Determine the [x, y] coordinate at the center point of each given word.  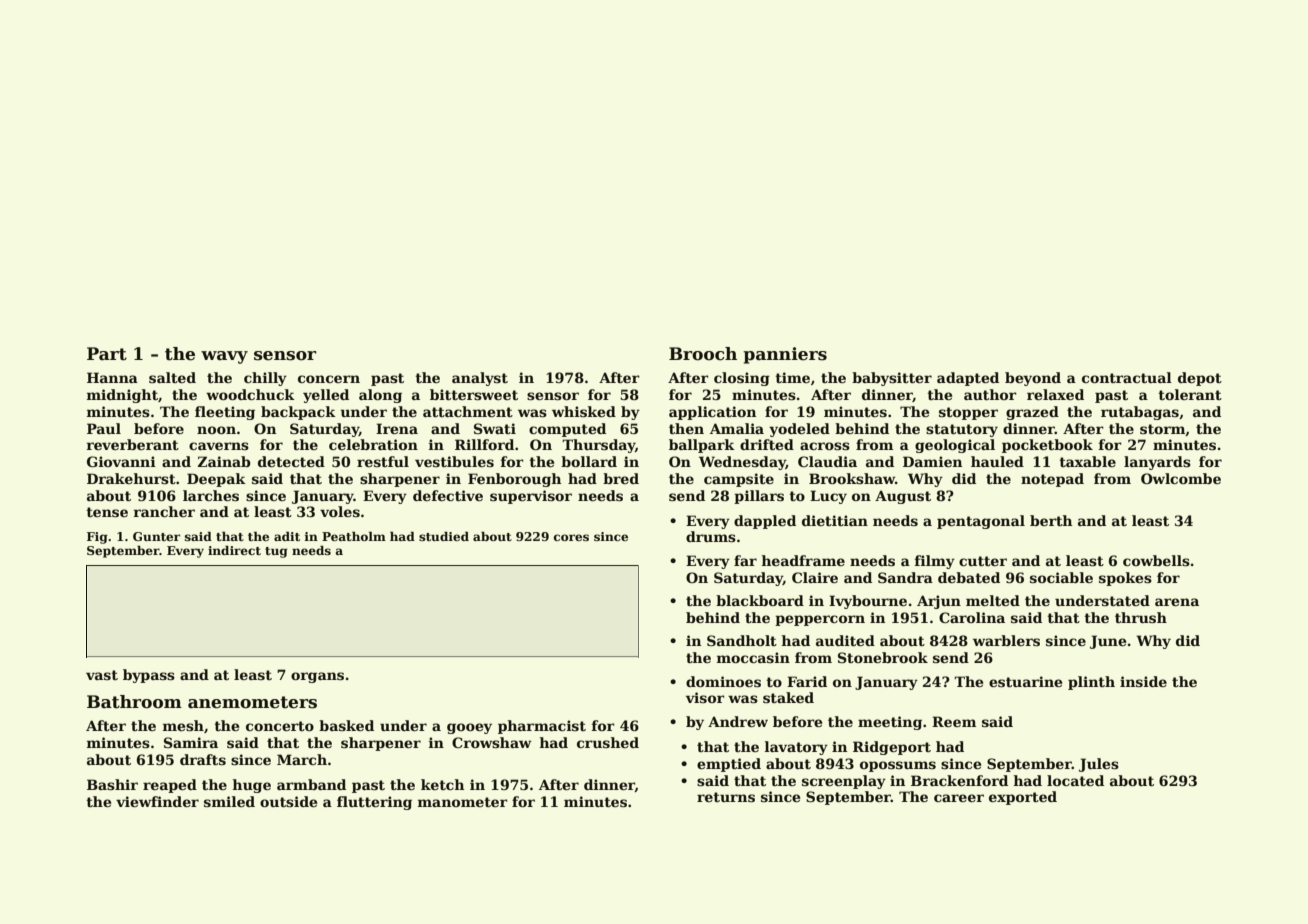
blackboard [760, 600]
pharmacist [542, 727]
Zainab [224, 461]
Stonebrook [883, 657]
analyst [480, 379]
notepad [1052, 480]
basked [346, 725]
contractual [1127, 377]
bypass [149, 676]
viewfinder [157, 801]
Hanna [112, 377]
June [1108, 642]
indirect [234, 550]
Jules [1099, 765]
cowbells [1156, 560]
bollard [589, 461]
